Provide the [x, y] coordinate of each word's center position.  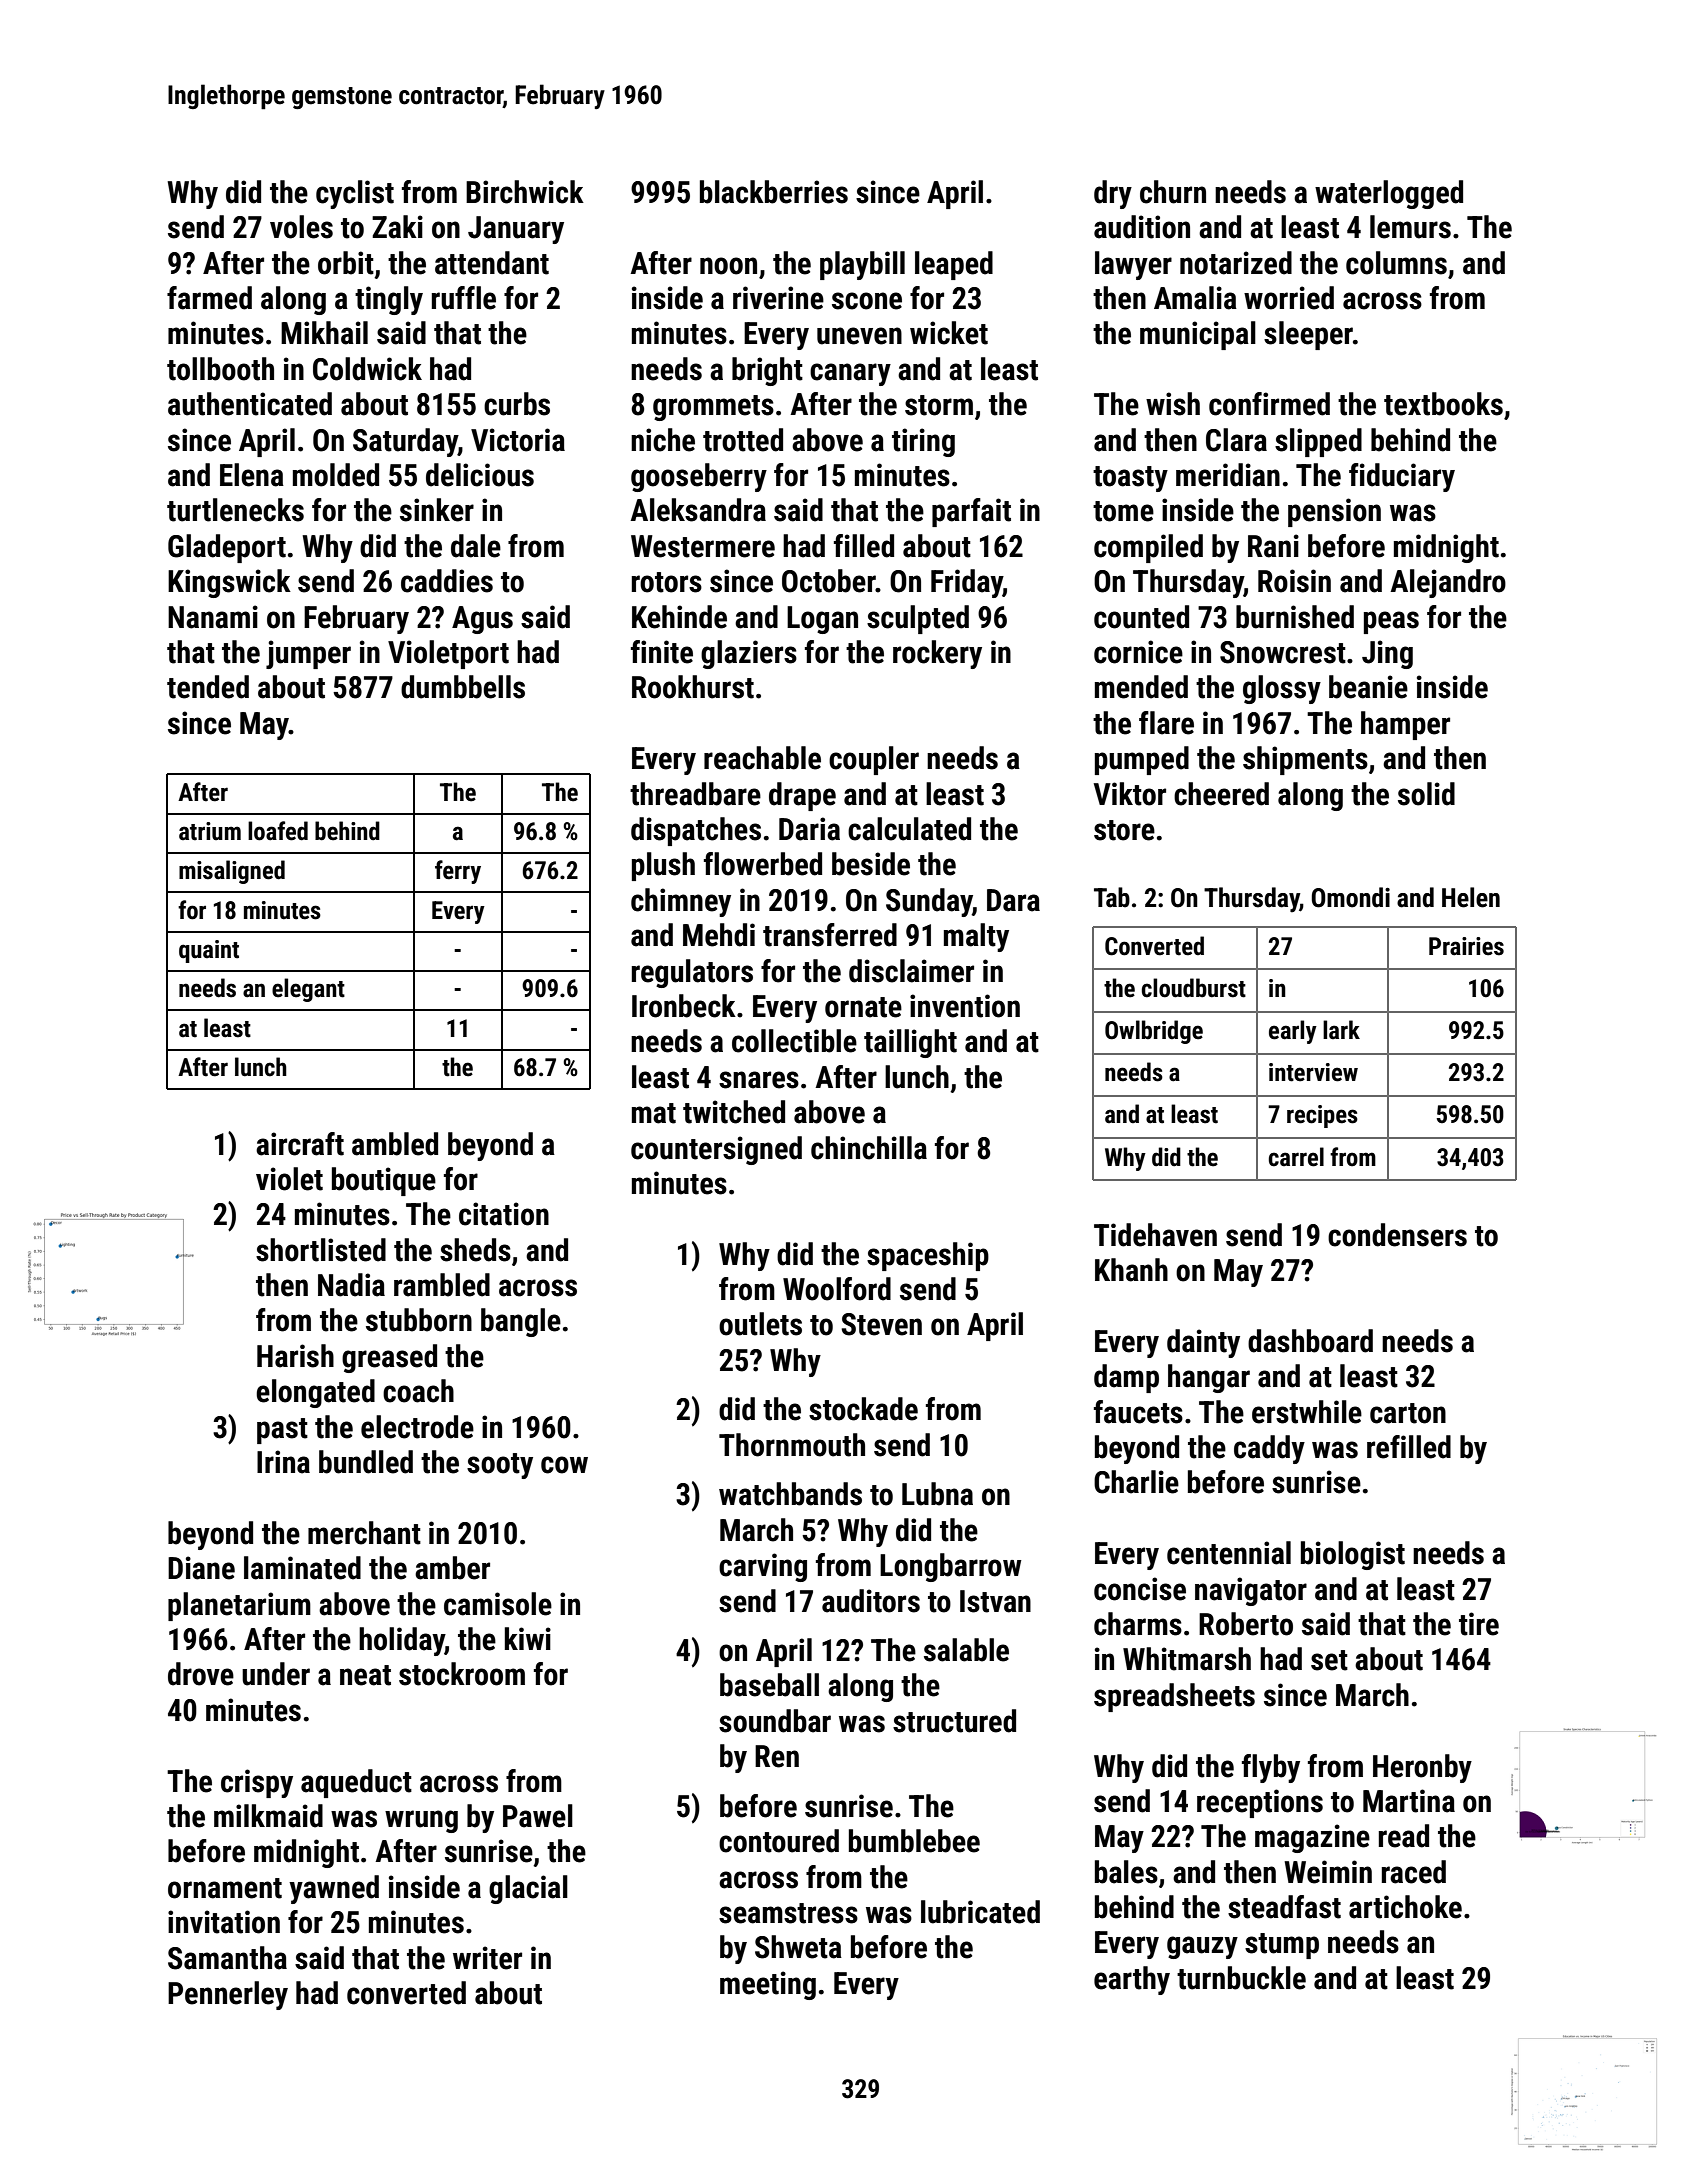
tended [208, 687]
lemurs [1410, 227]
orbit [346, 263]
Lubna [937, 1494]
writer [487, 1958]
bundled [366, 1462]
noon [728, 266]
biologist [1353, 1555]
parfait [971, 512]
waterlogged [1389, 194]
